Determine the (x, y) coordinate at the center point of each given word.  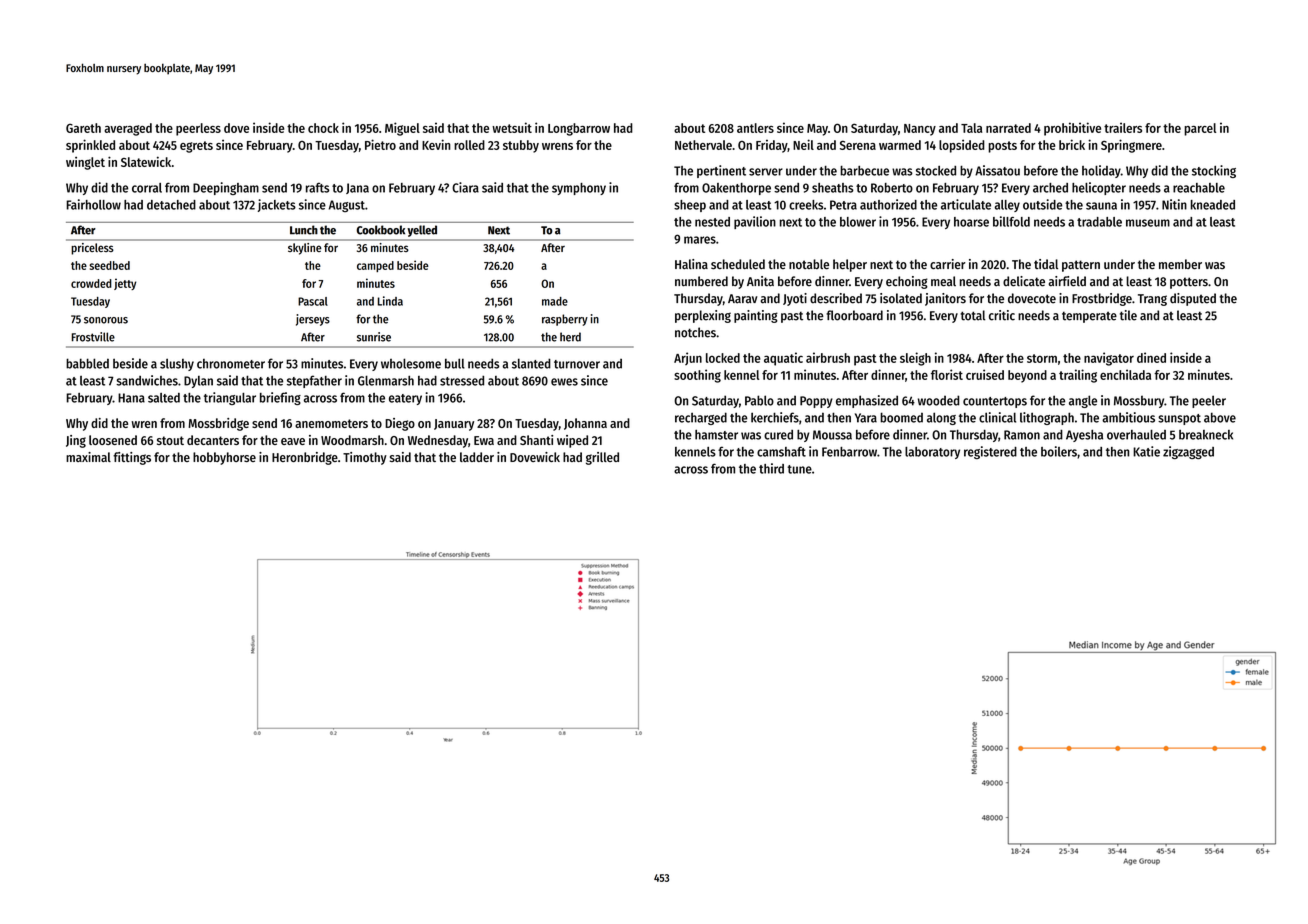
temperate (1089, 317)
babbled (87, 363)
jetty (125, 284)
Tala (971, 128)
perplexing (703, 316)
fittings (132, 458)
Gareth (83, 128)
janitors (945, 299)
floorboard (854, 315)
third (771, 468)
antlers (755, 128)
